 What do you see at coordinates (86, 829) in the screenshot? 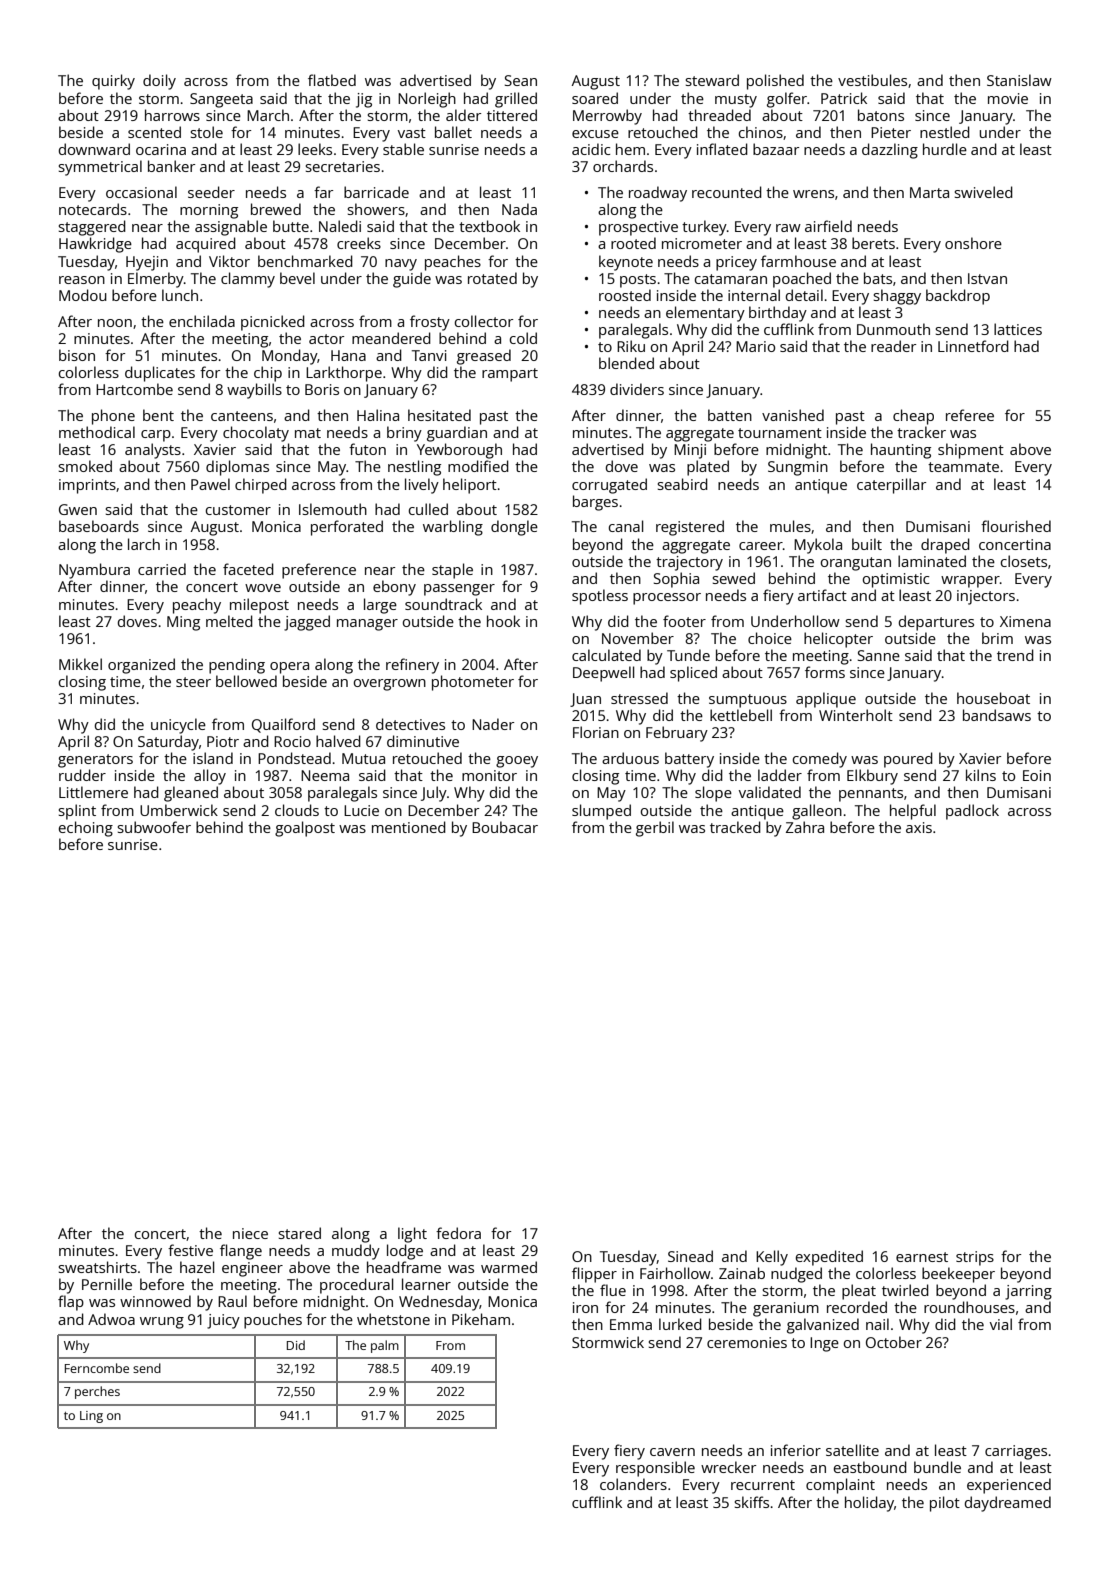
I see `echoing` at bounding box center [86, 829].
